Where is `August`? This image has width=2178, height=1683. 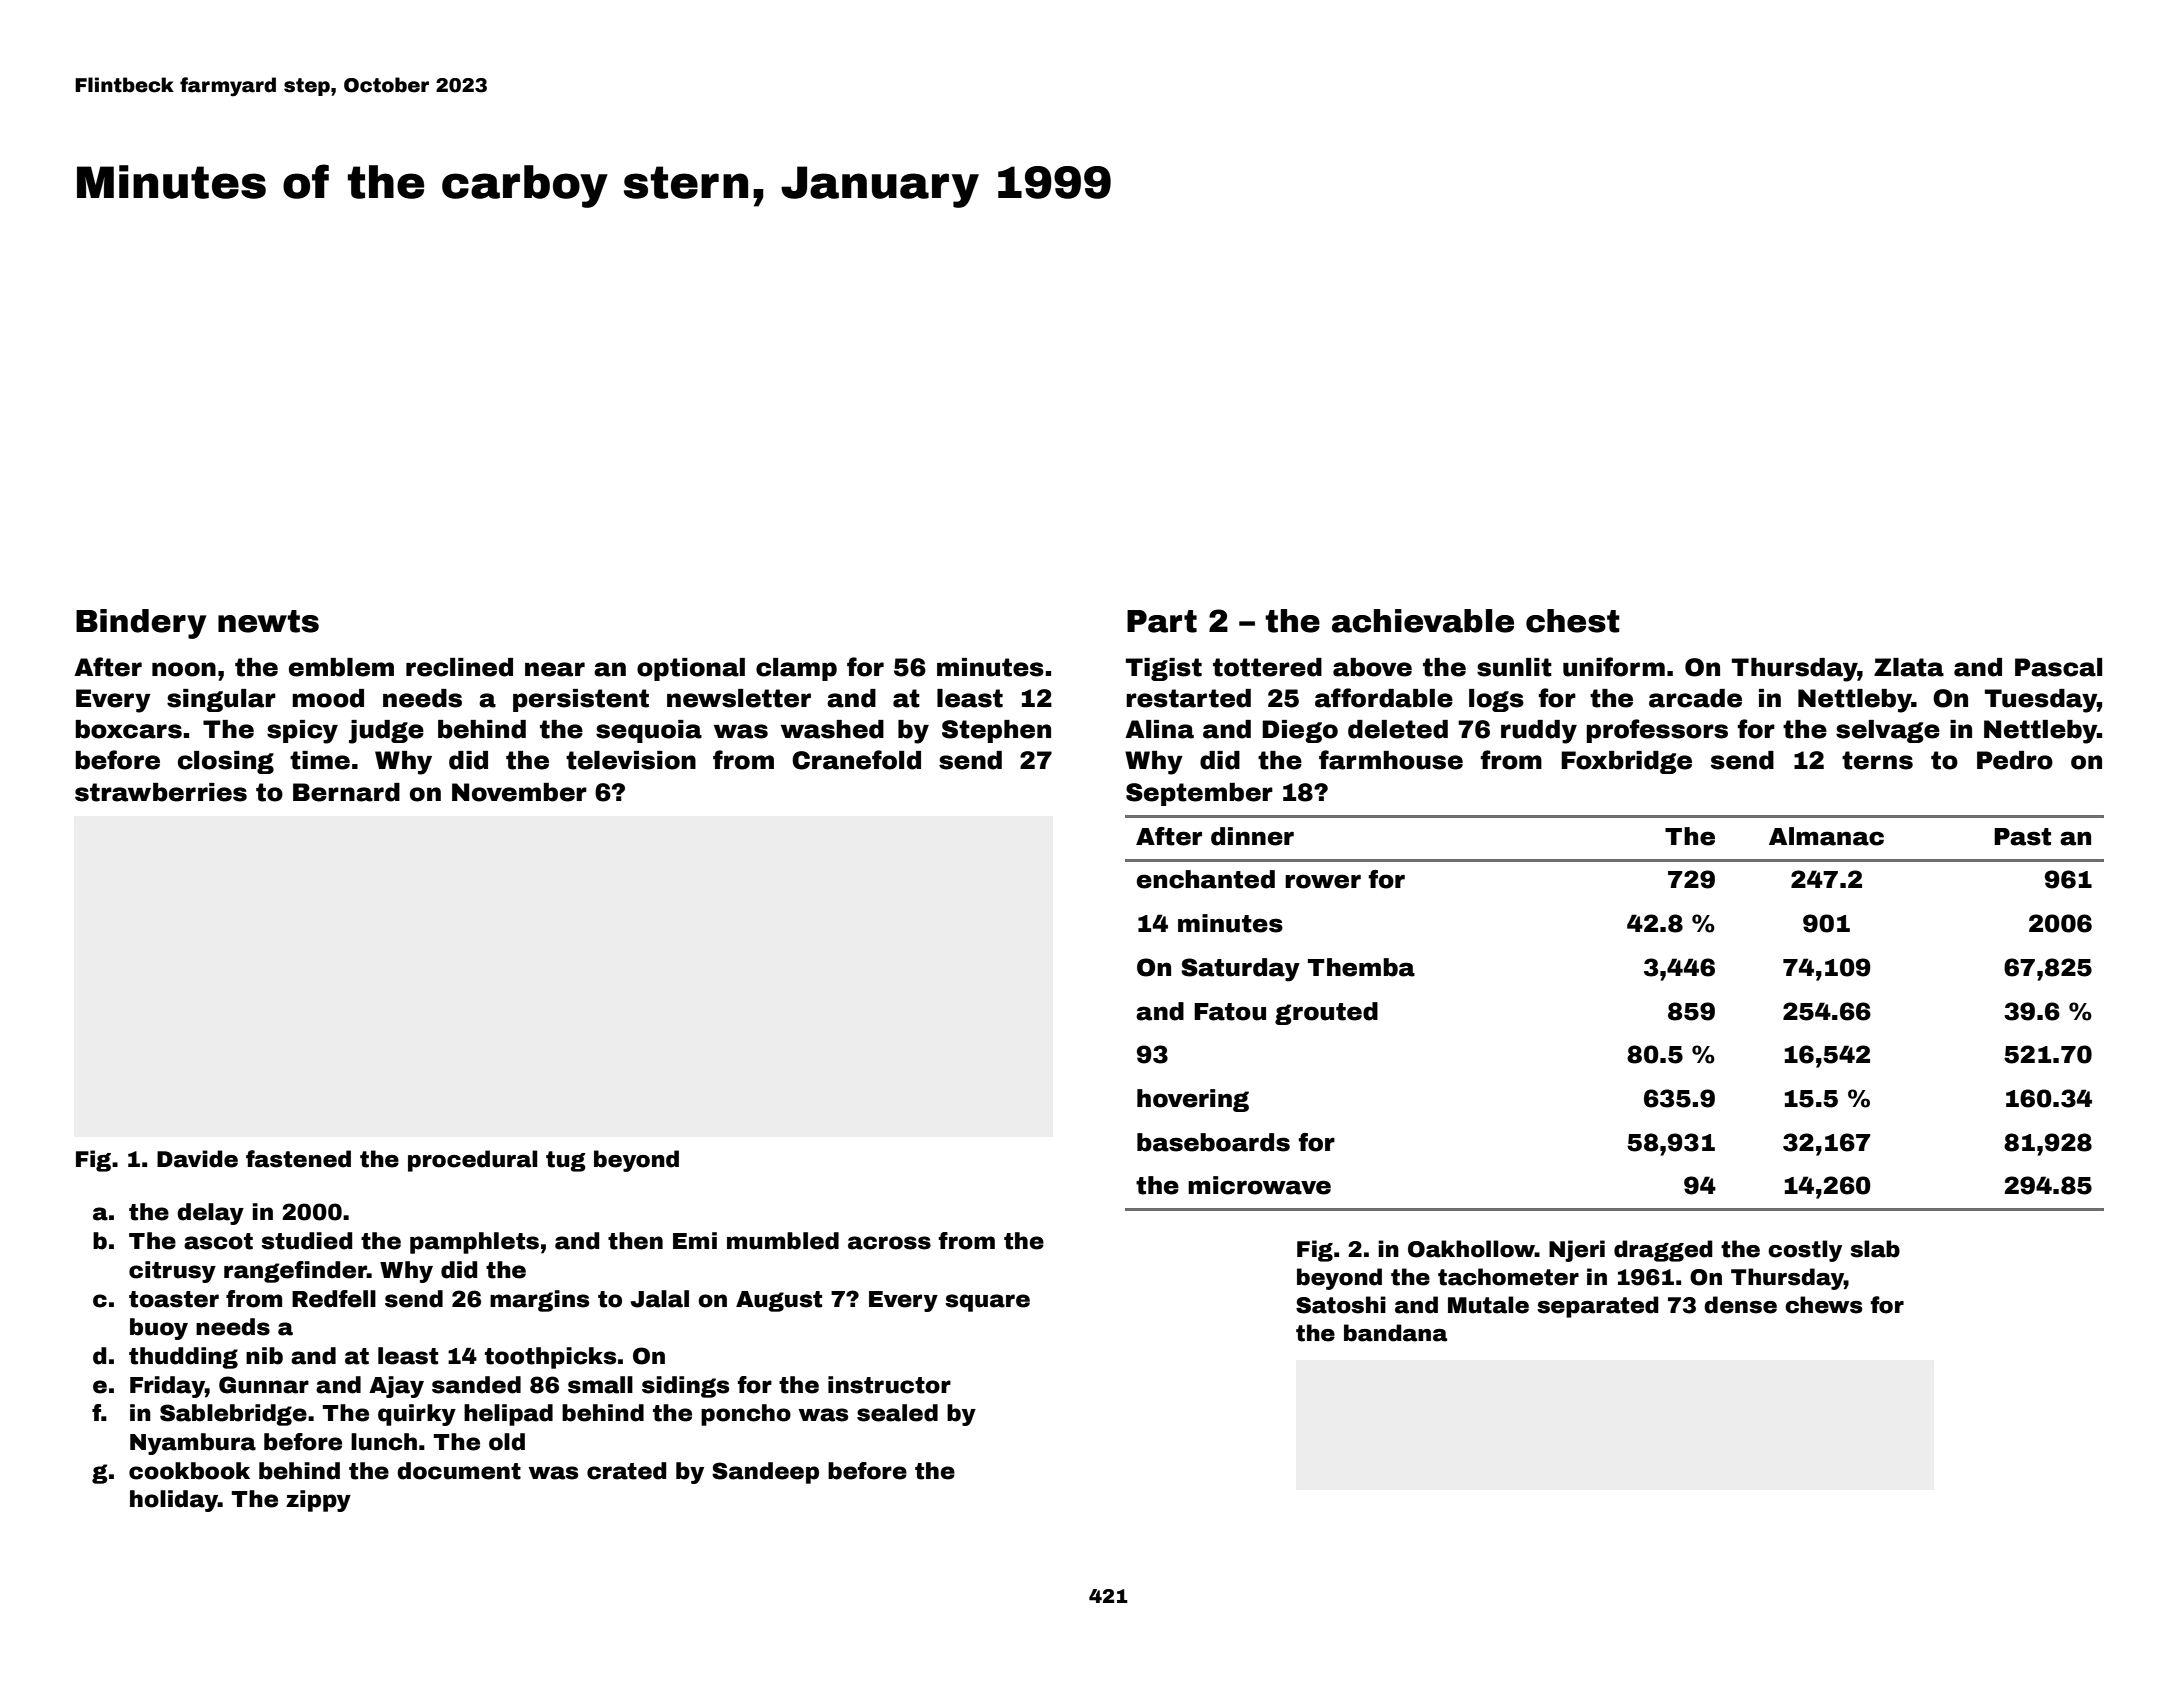 August is located at coordinates (779, 1301).
